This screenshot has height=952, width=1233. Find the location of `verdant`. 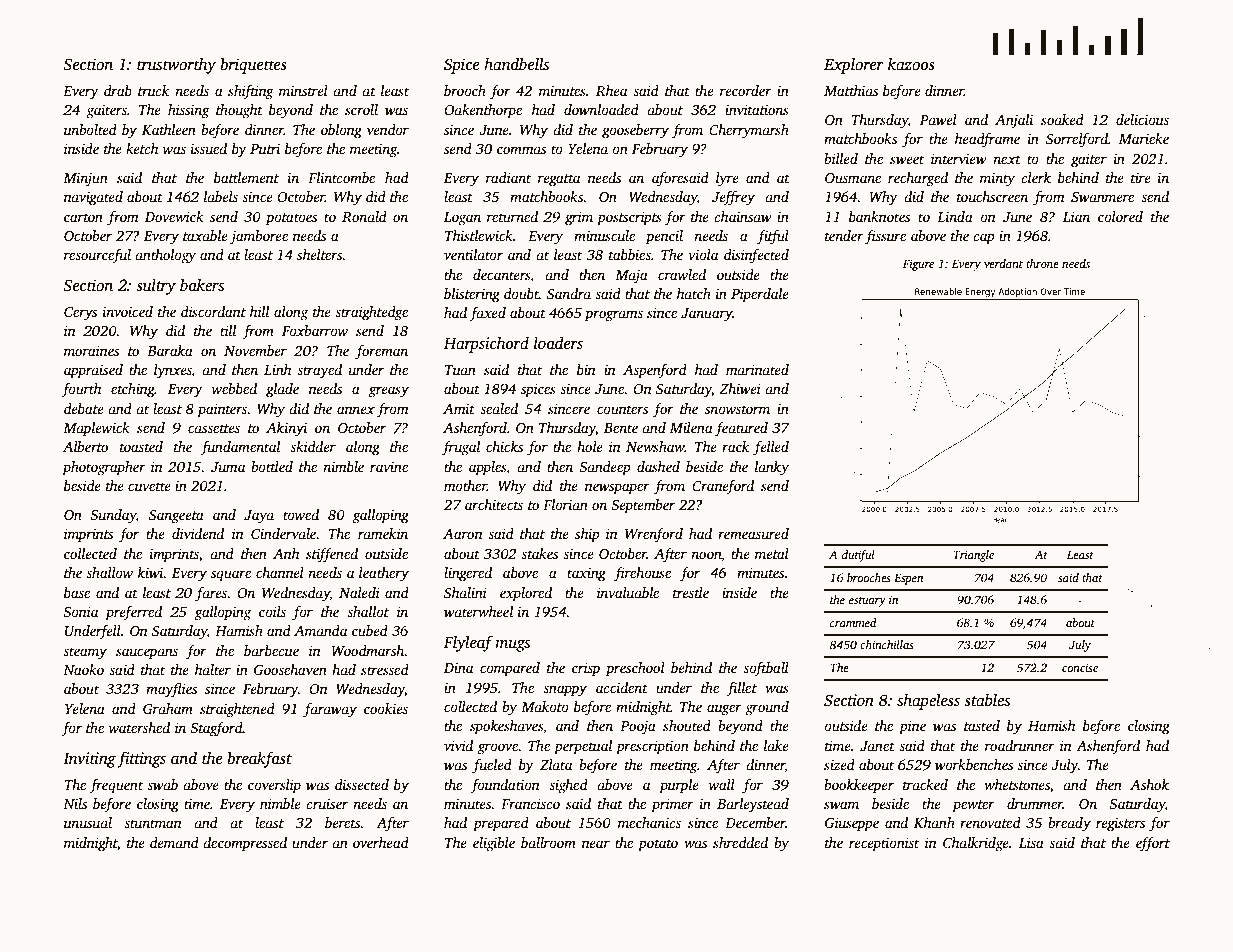

verdant is located at coordinates (1003, 263).
